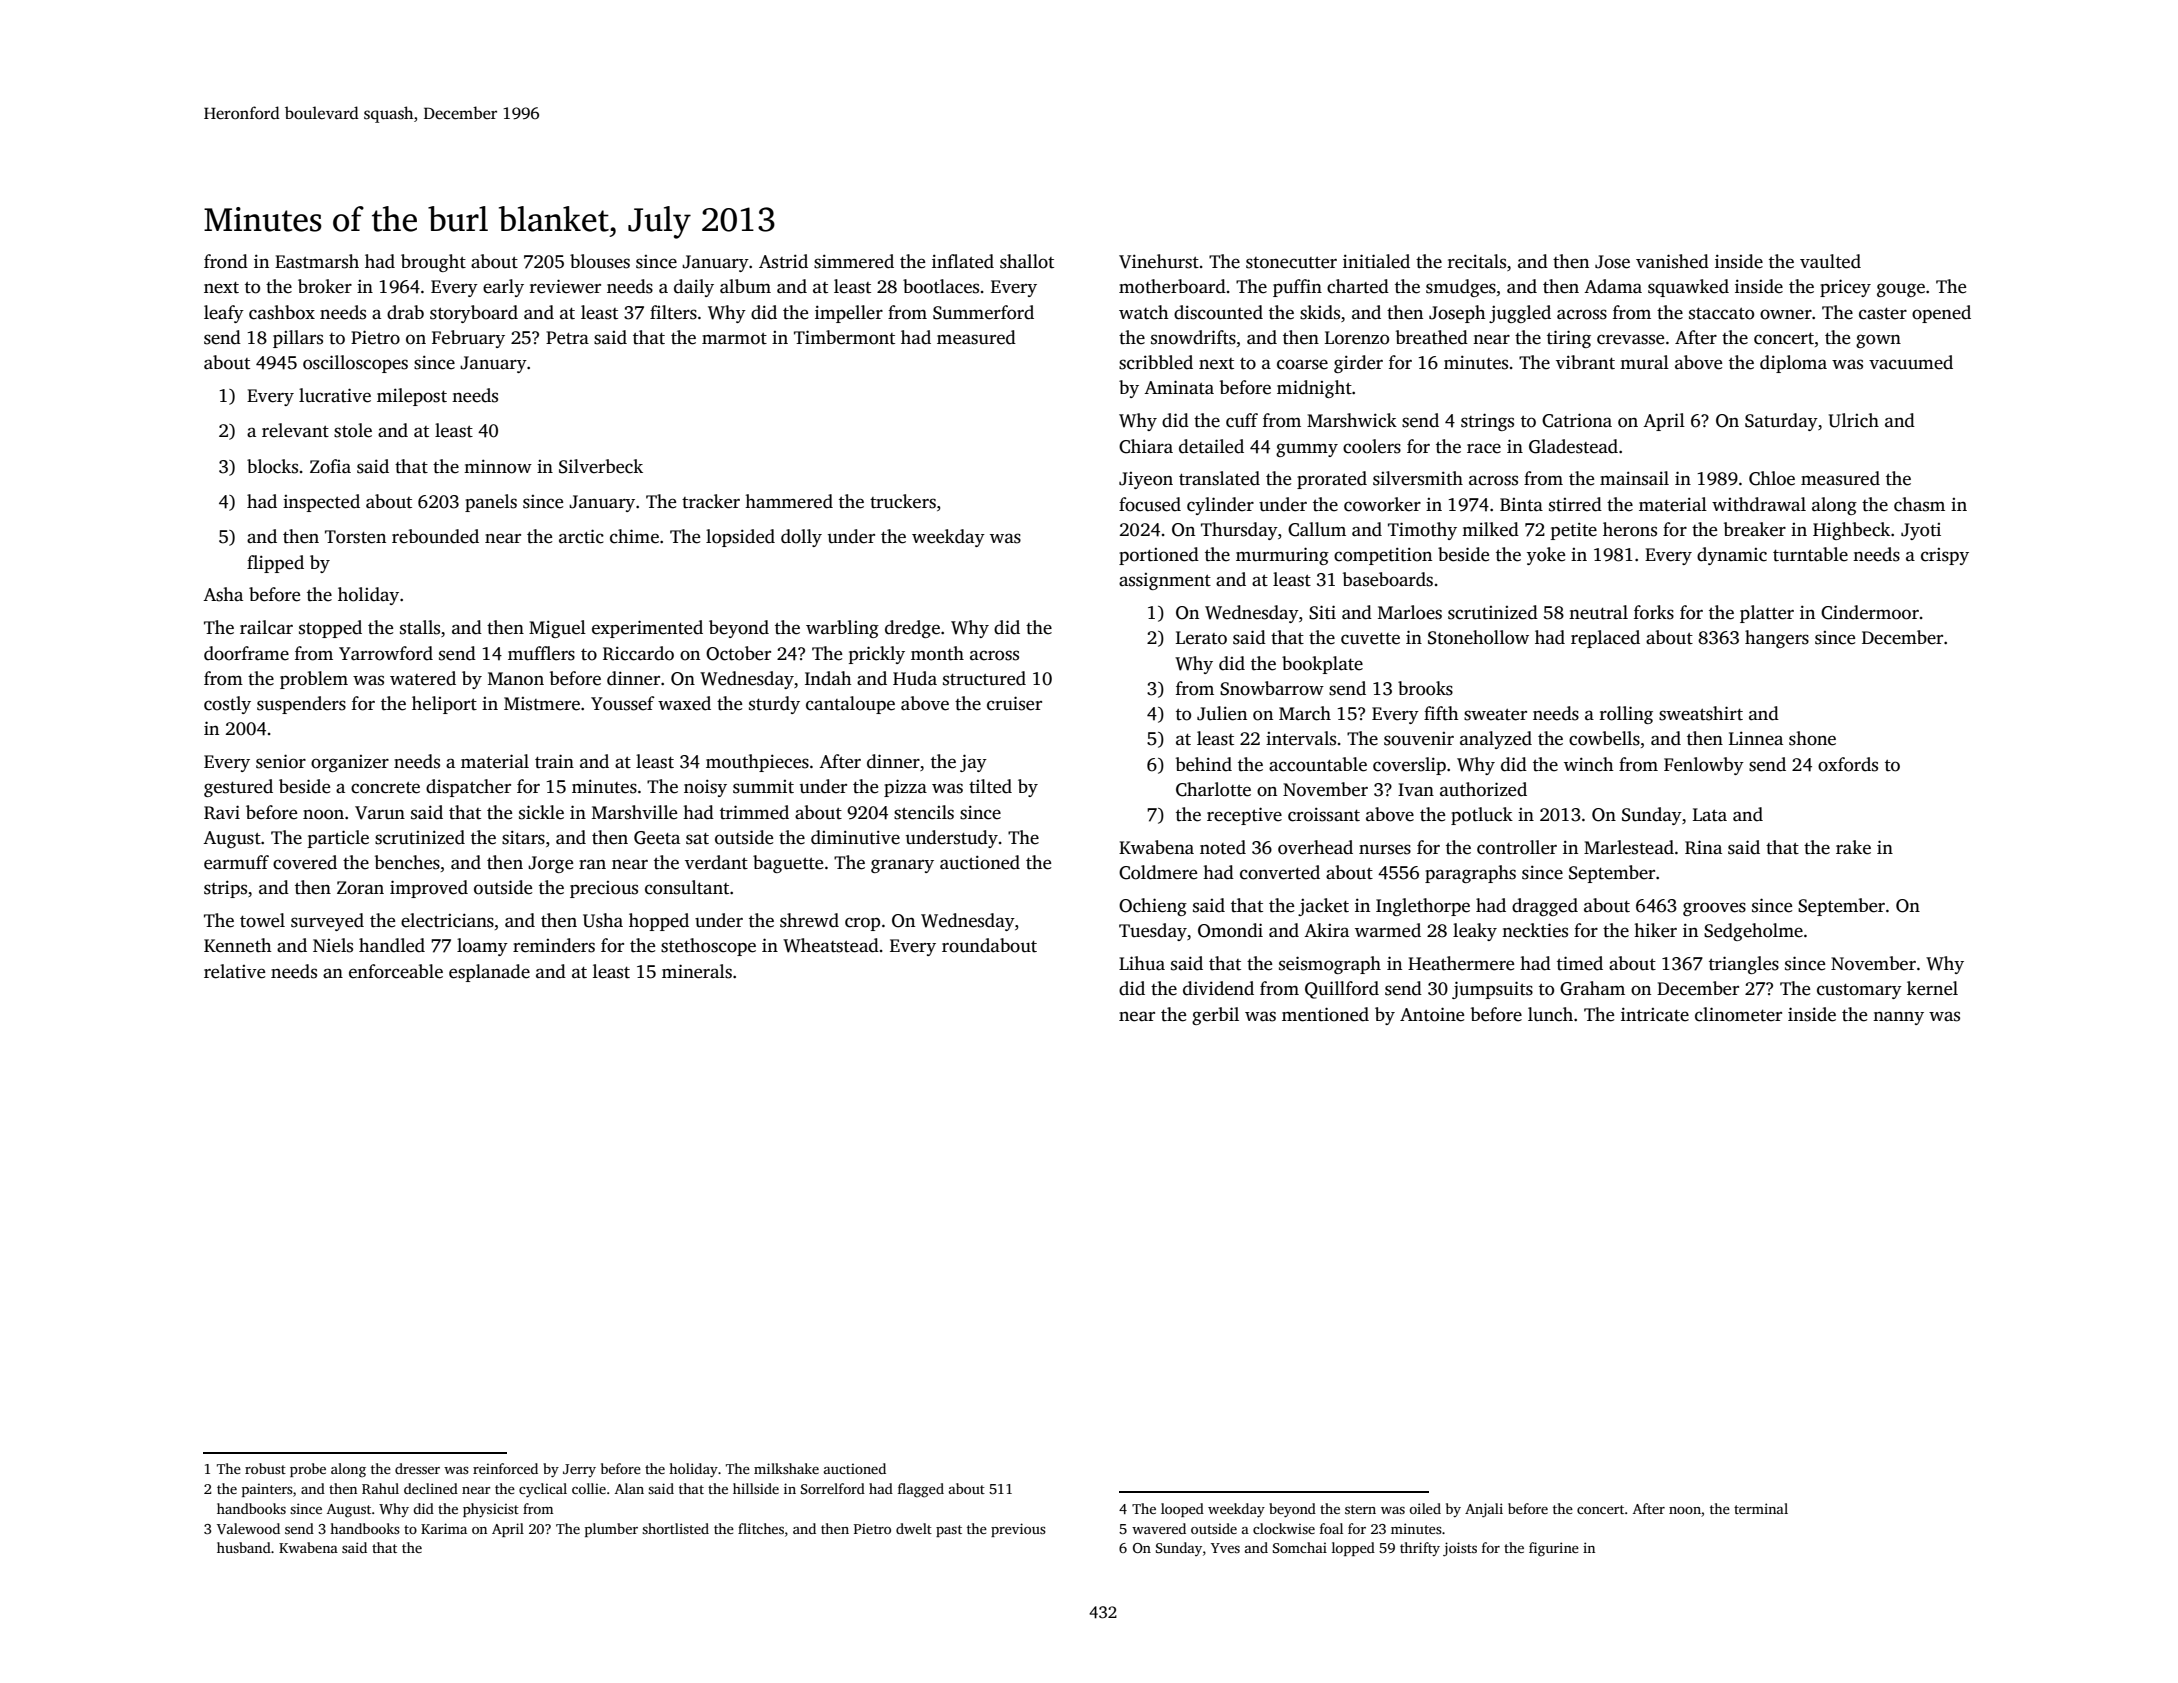 This screenshot has width=2178, height=1683. What do you see at coordinates (1215, 1016) in the screenshot?
I see `gerbil` at bounding box center [1215, 1016].
